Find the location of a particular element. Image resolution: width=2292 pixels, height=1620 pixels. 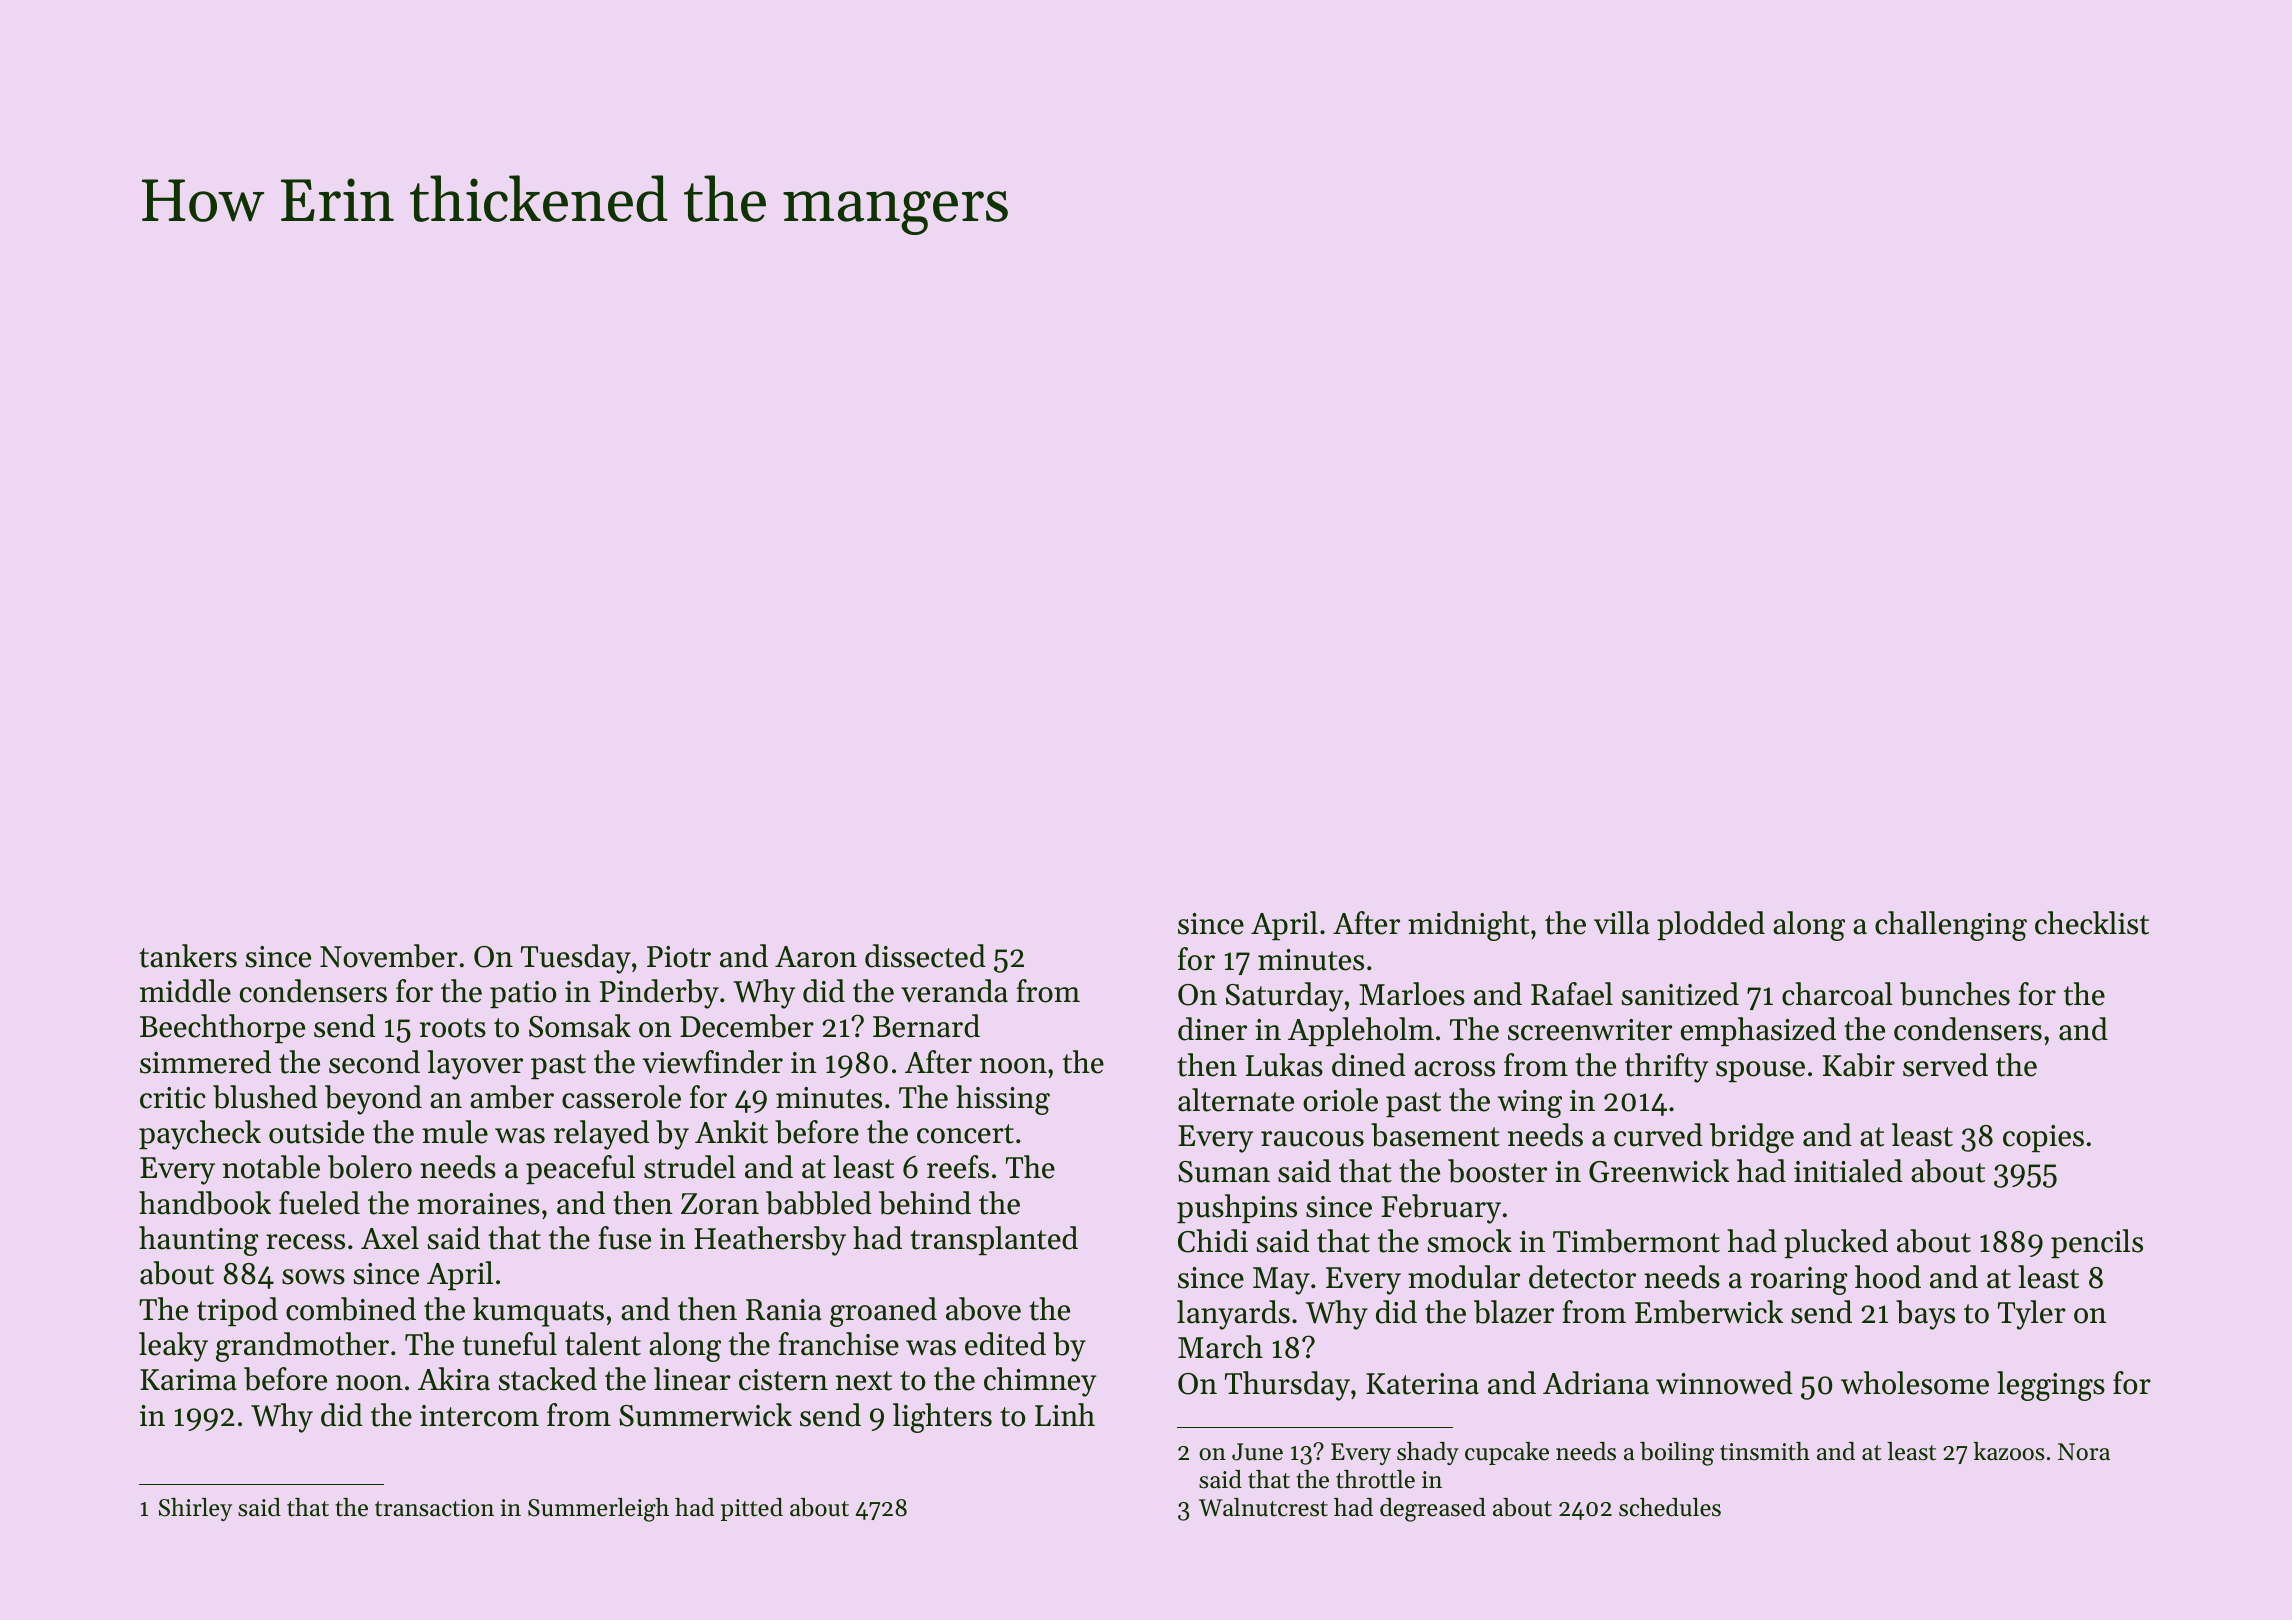

veranda is located at coordinates (954, 991).
